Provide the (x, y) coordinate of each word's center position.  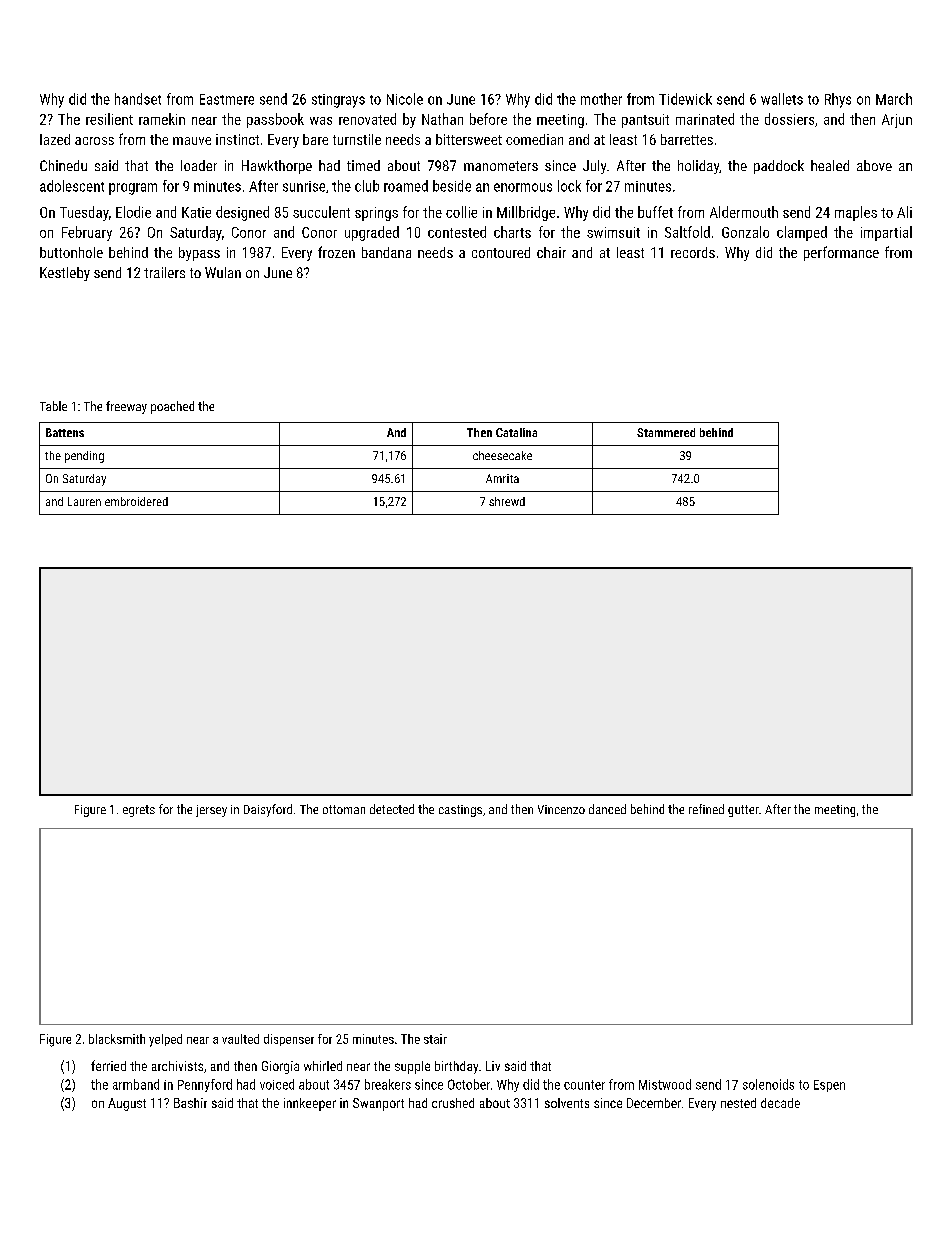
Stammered (666, 432)
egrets (139, 811)
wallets (782, 99)
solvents (567, 1103)
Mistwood (665, 1084)
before (488, 119)
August (127, 1104)
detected (392, 809)
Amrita (502, 478)
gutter (743, 811)
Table (53, 406)
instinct (237, 139)
